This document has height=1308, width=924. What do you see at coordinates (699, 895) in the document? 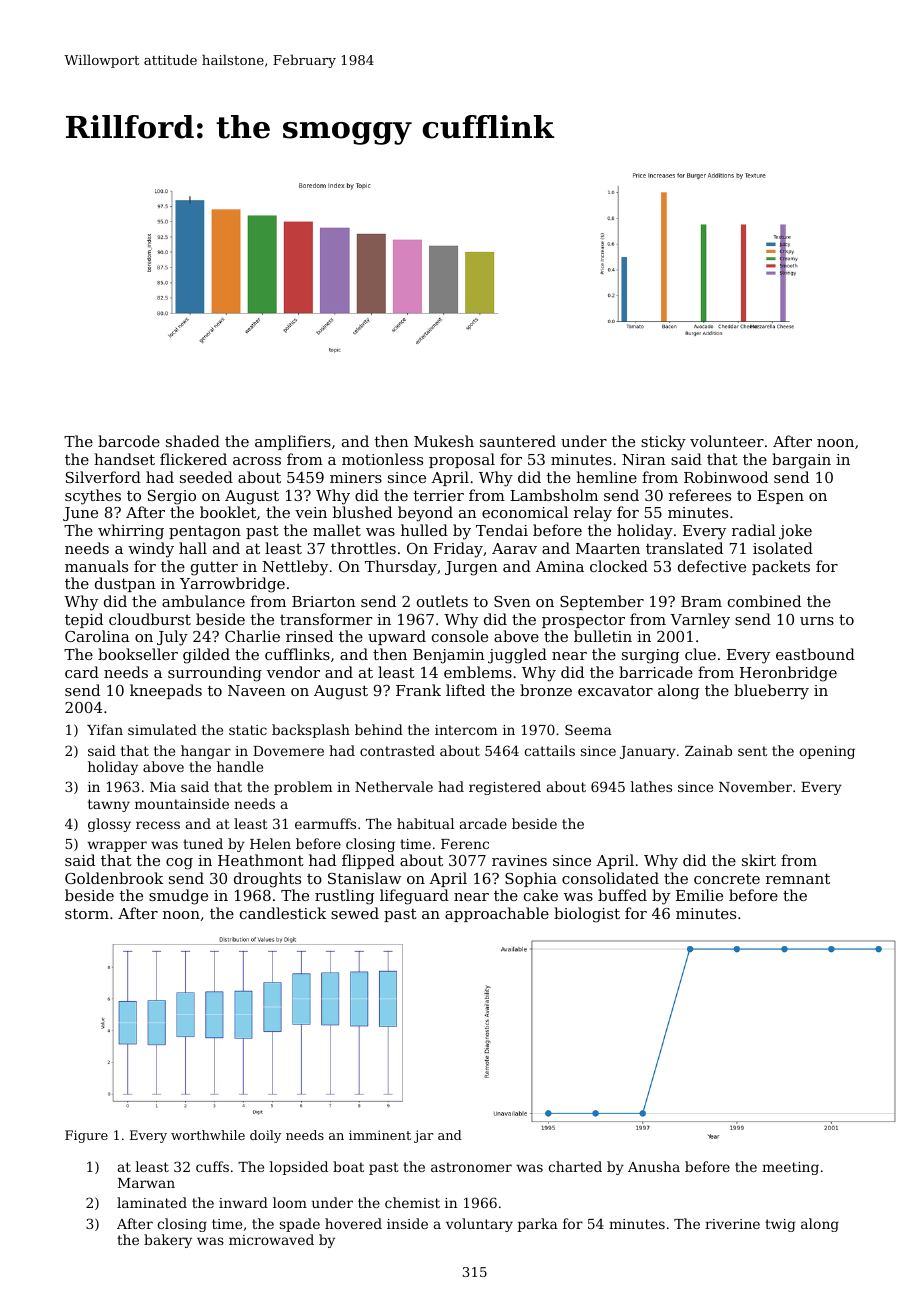
I see `Emilie` at bounding box center [699, 895].
